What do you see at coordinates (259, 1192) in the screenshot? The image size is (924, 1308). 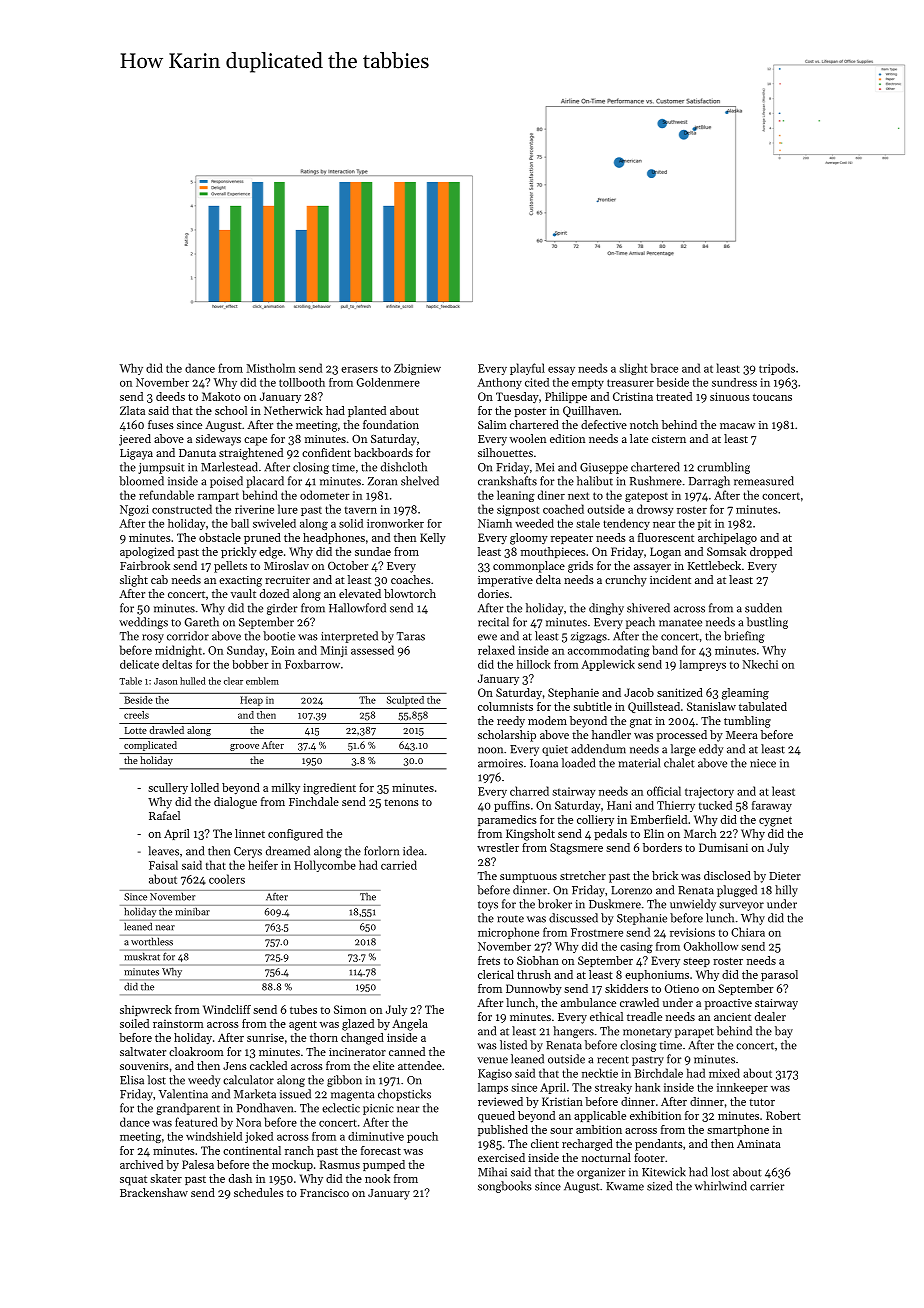 I see `schedules` at bounding box center [259, 1192].
